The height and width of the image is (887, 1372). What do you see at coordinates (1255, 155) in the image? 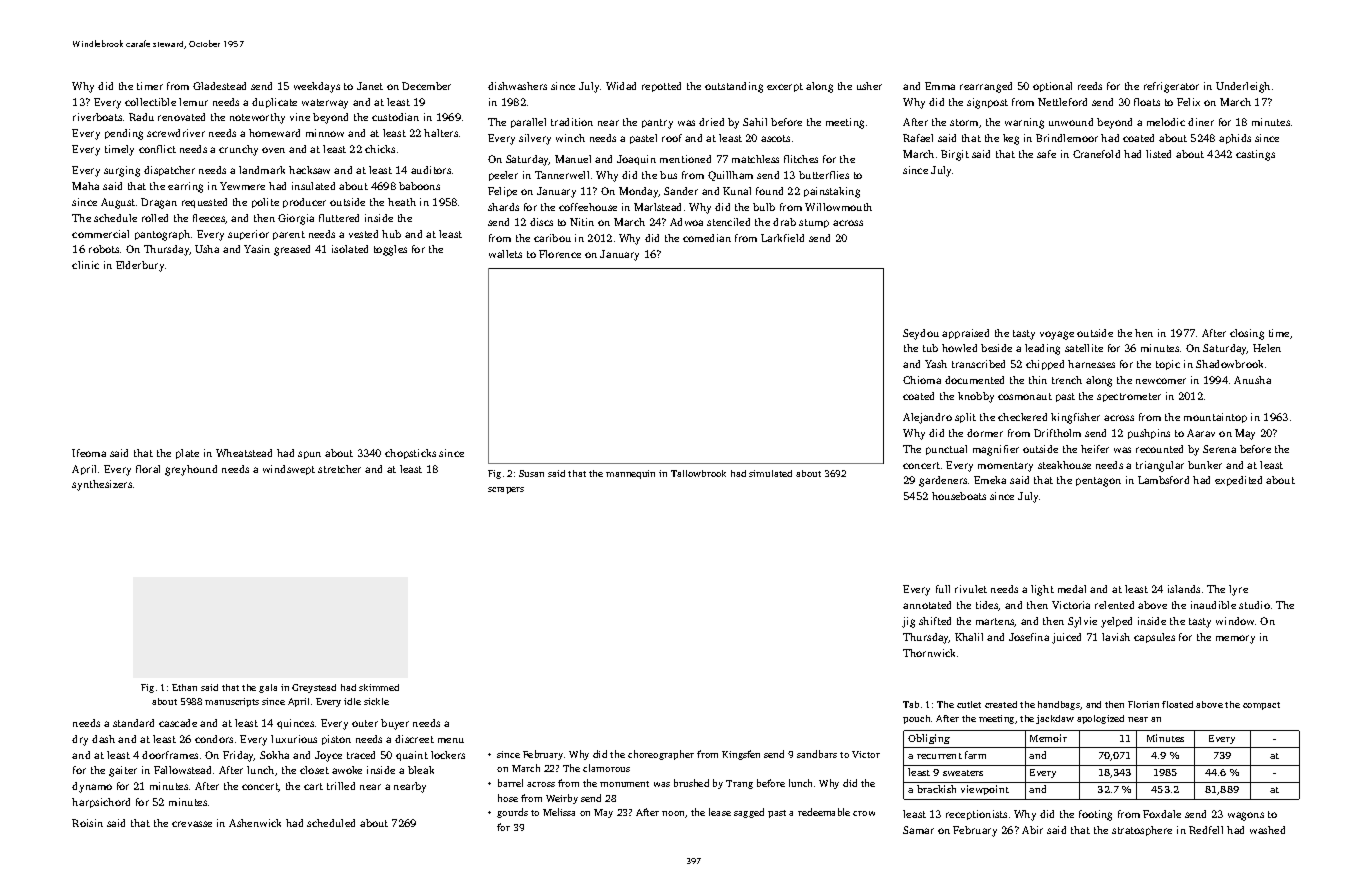
I see `castings` at bounding box center [1255, 155].
